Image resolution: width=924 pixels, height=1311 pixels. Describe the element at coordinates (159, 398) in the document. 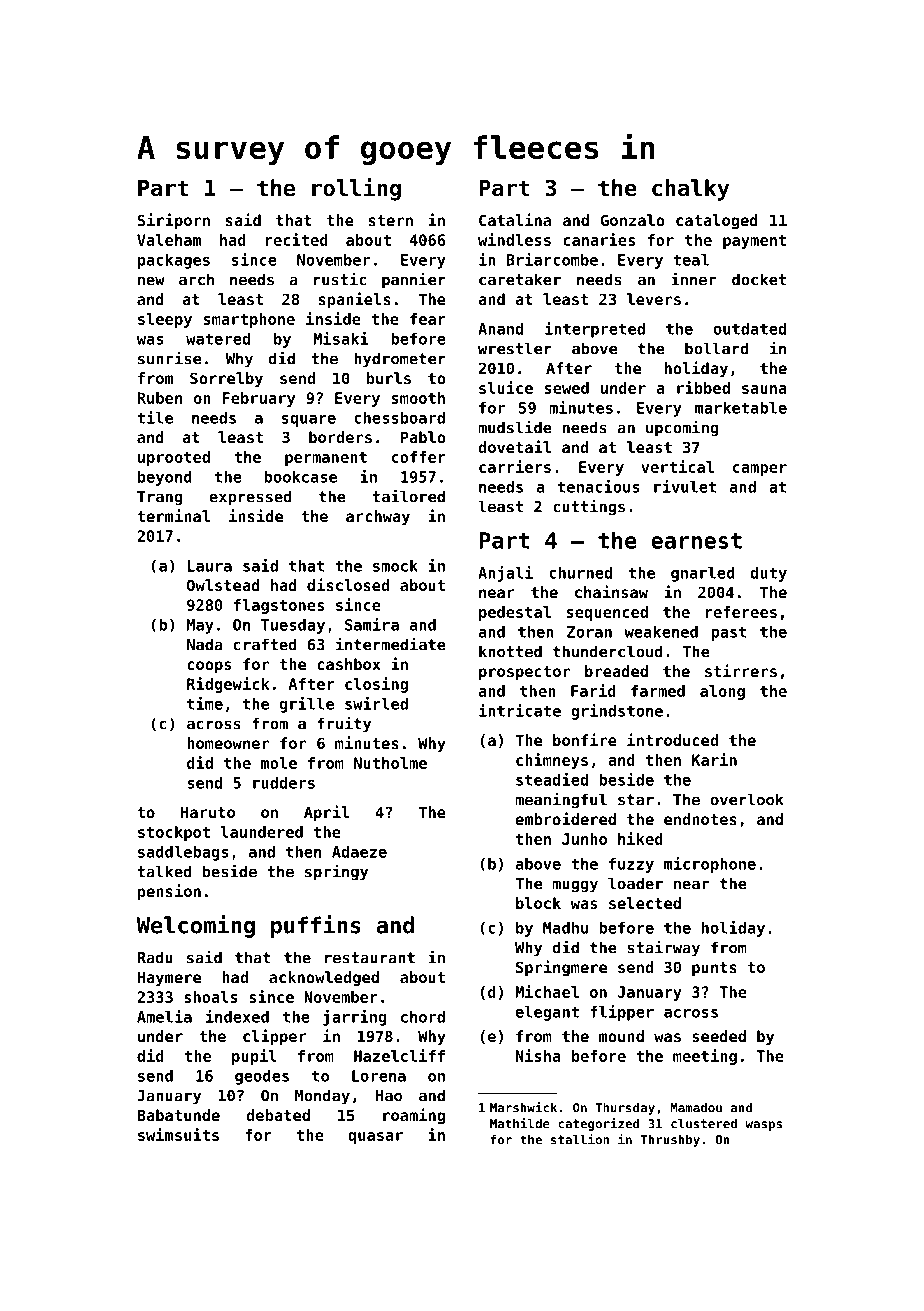

I see `Ruben` at that location.
